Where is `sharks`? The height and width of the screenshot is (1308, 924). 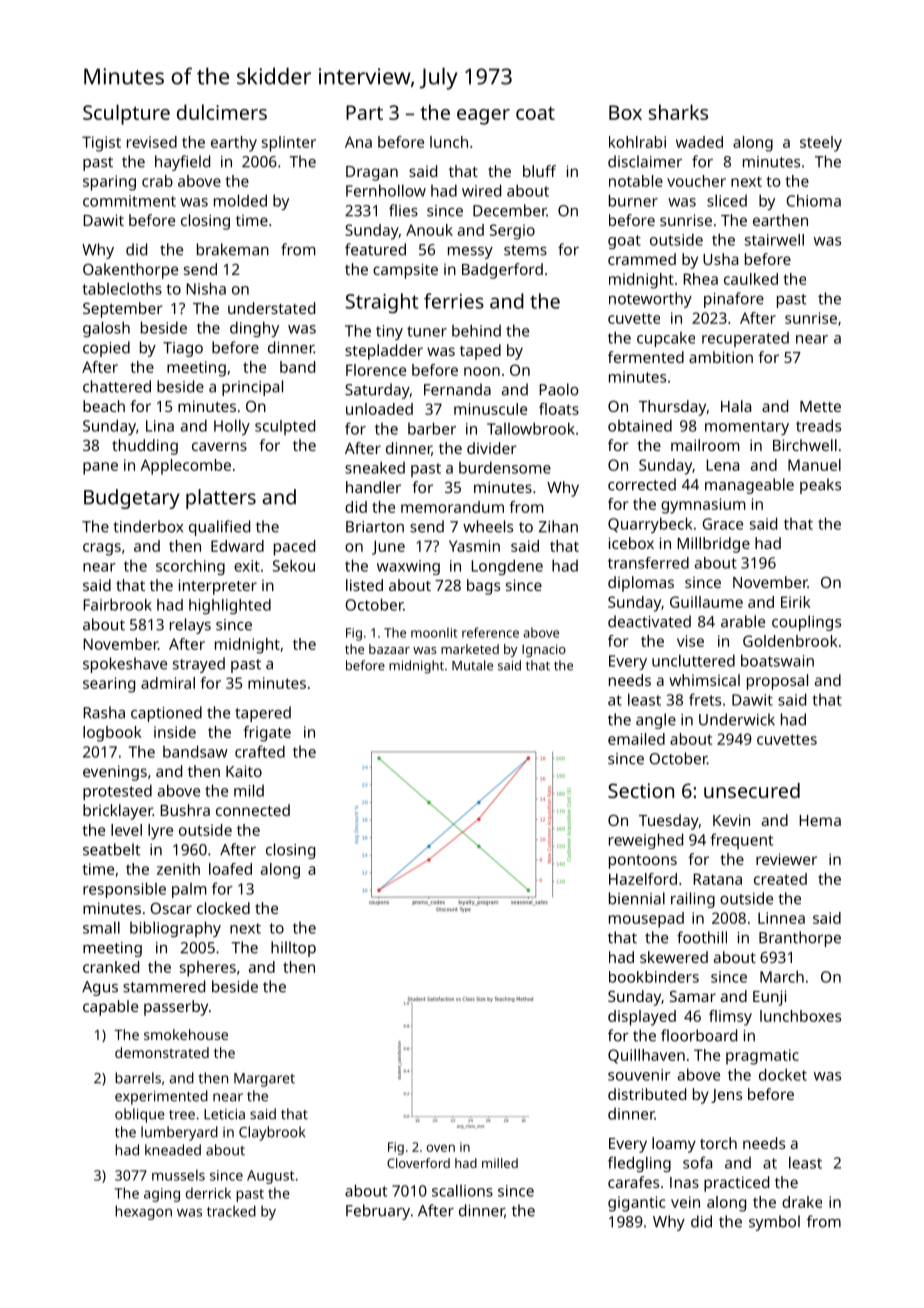
sharks is located at coordinates (678, 112).
